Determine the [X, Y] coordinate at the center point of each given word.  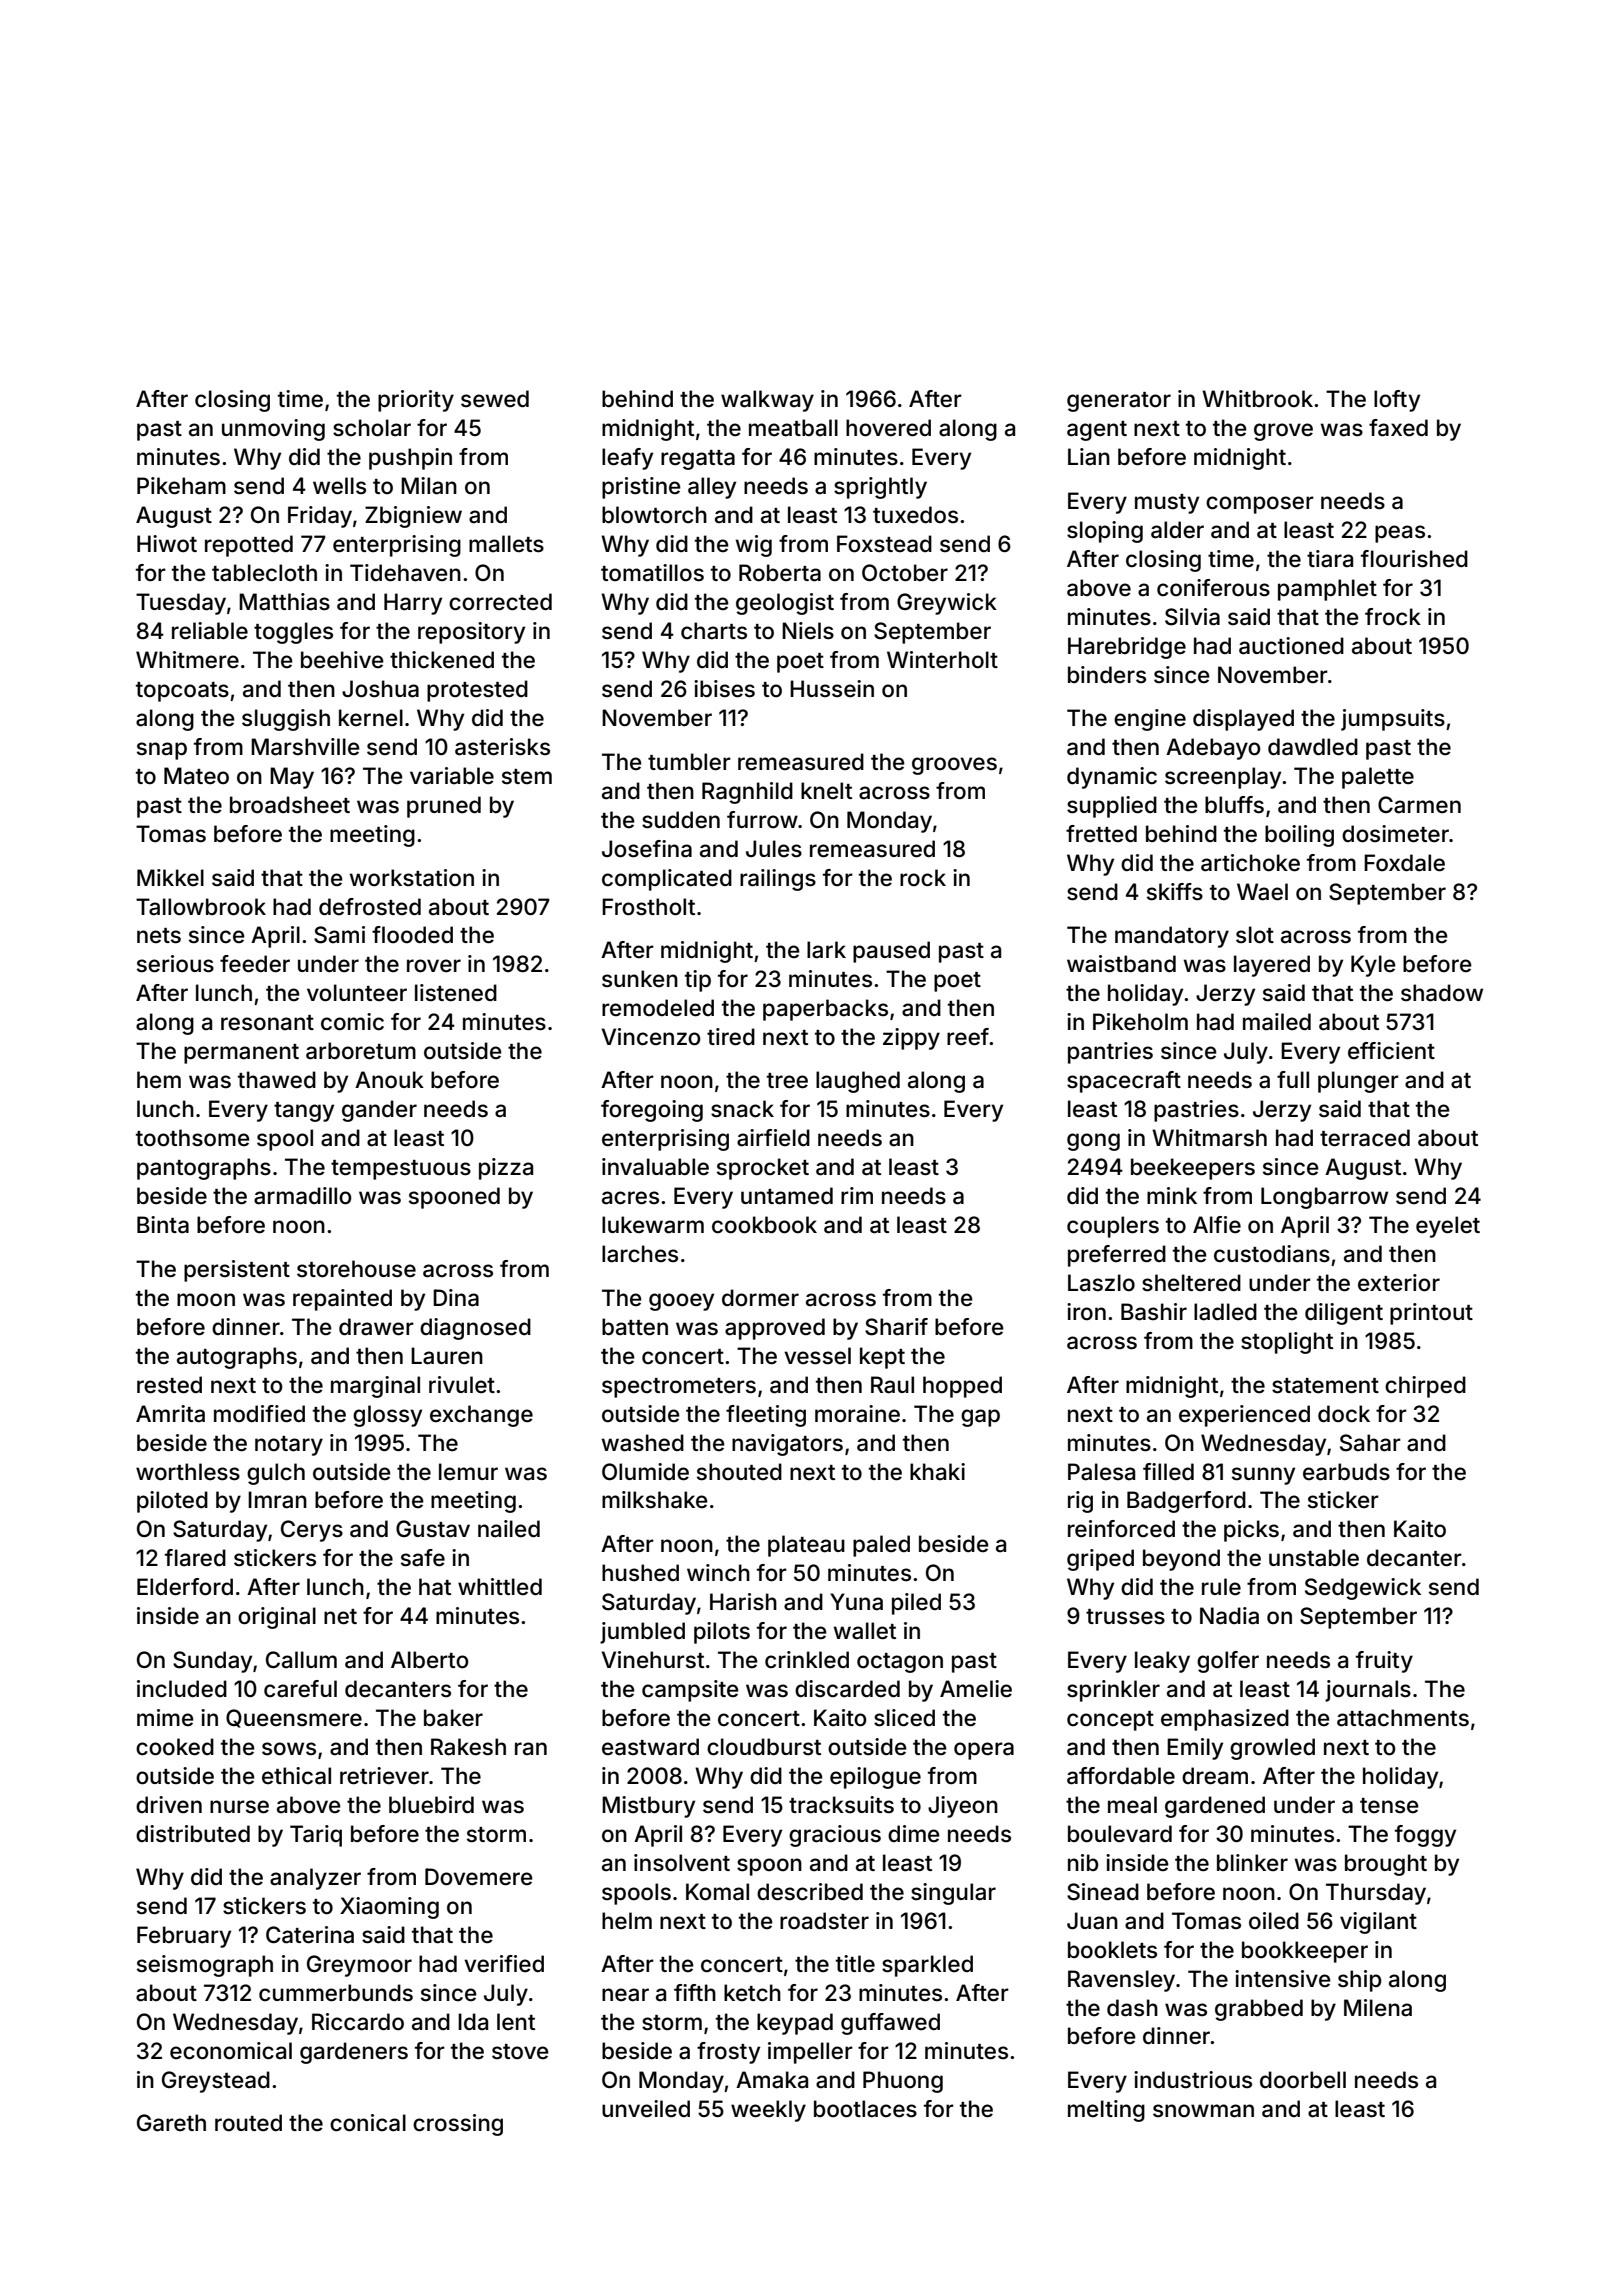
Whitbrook [1257, 399]
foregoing [652, 1111]
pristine [641, 488]
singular [953, 1894]
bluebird [431, 1805]
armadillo [303, 1196]
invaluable [655, 1167]
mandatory [1172, 937]
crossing [458, 2125]
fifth [695, 1992]
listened [456, 993]
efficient [1391, 1051]
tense [1389, 1806]
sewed [495, 399]
